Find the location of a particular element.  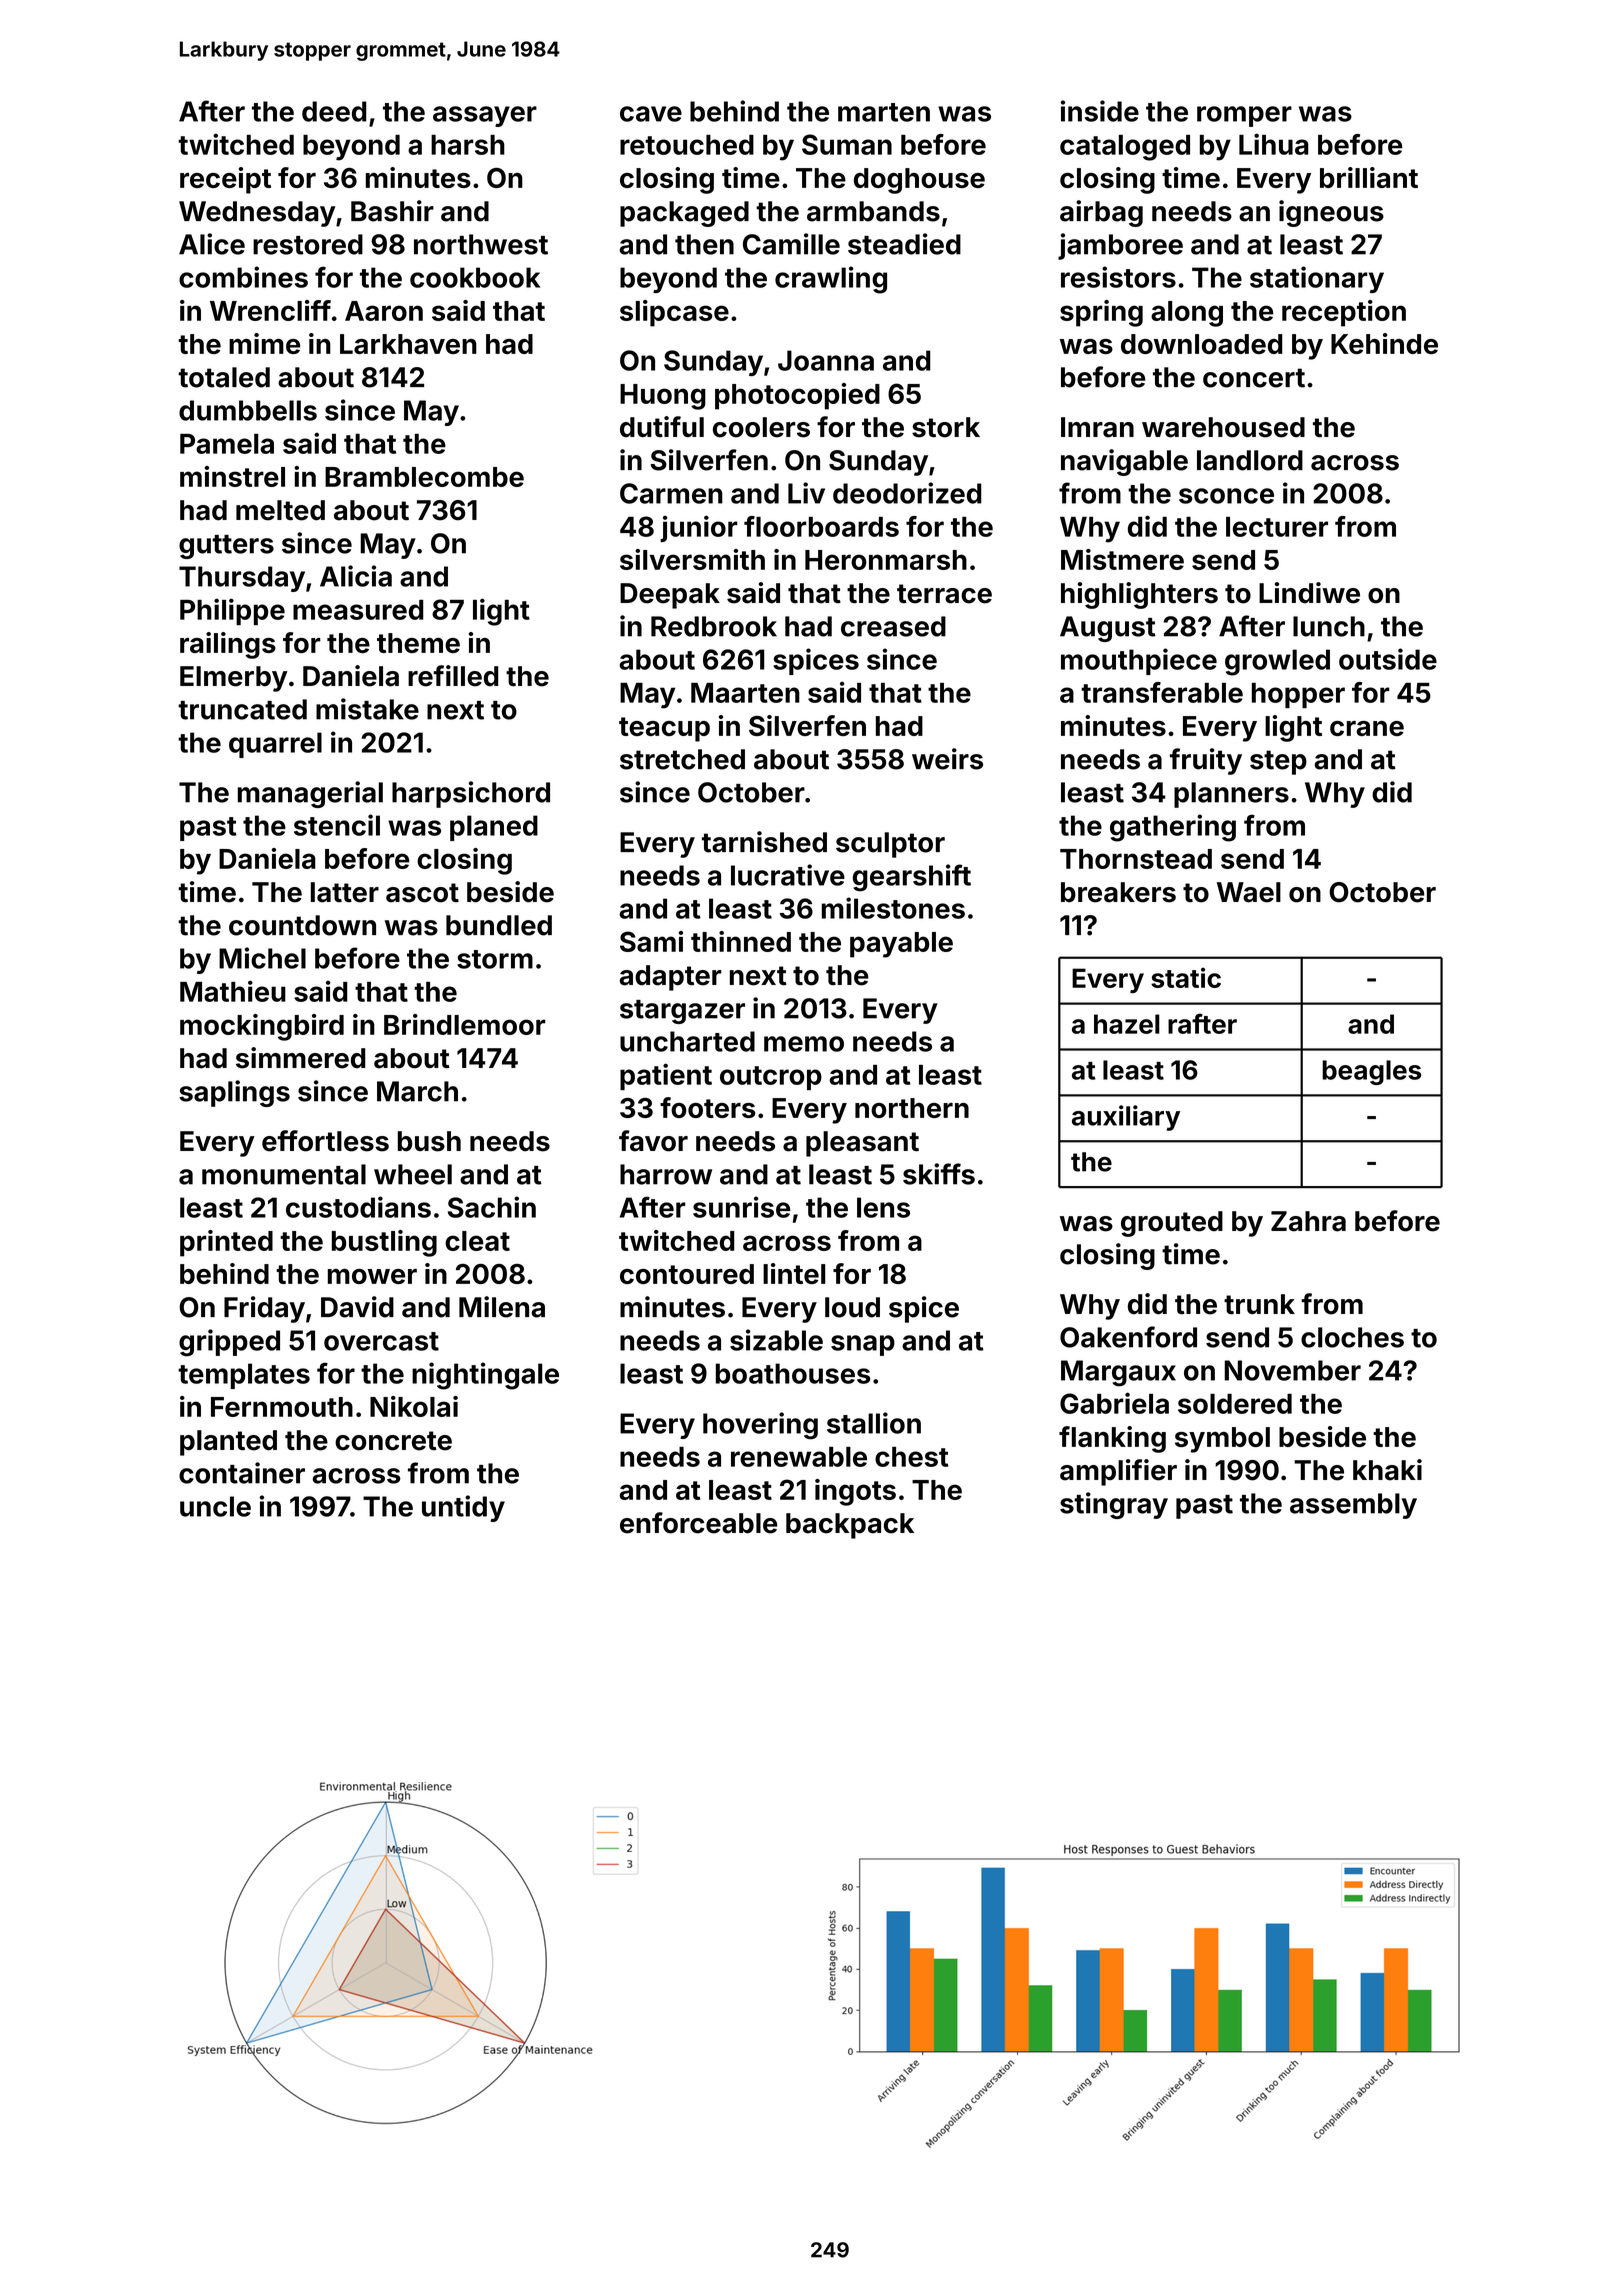

Camille is located at coordinates (791, 244).
